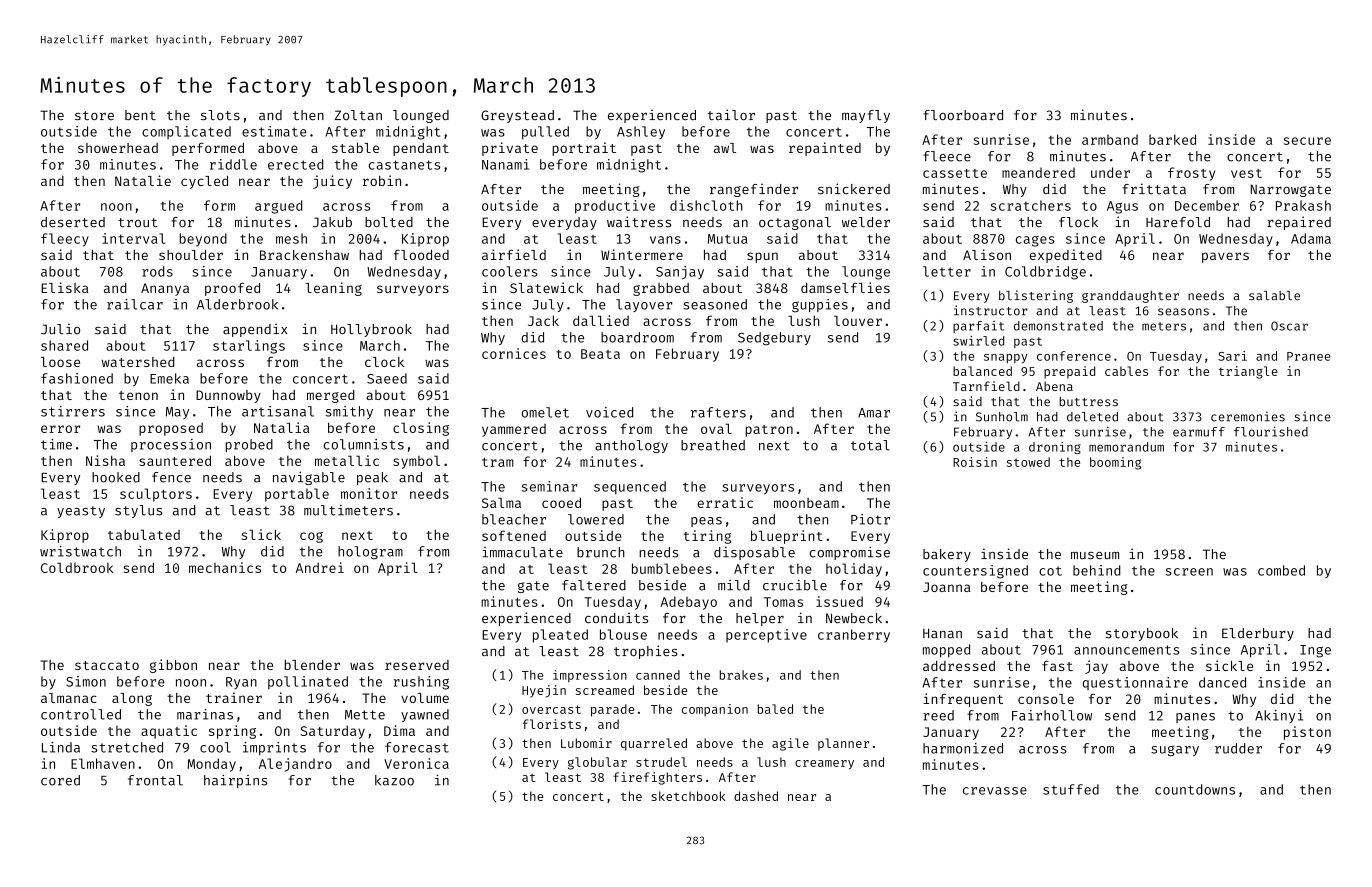  I want to click on cornices, so click(514, 353).
